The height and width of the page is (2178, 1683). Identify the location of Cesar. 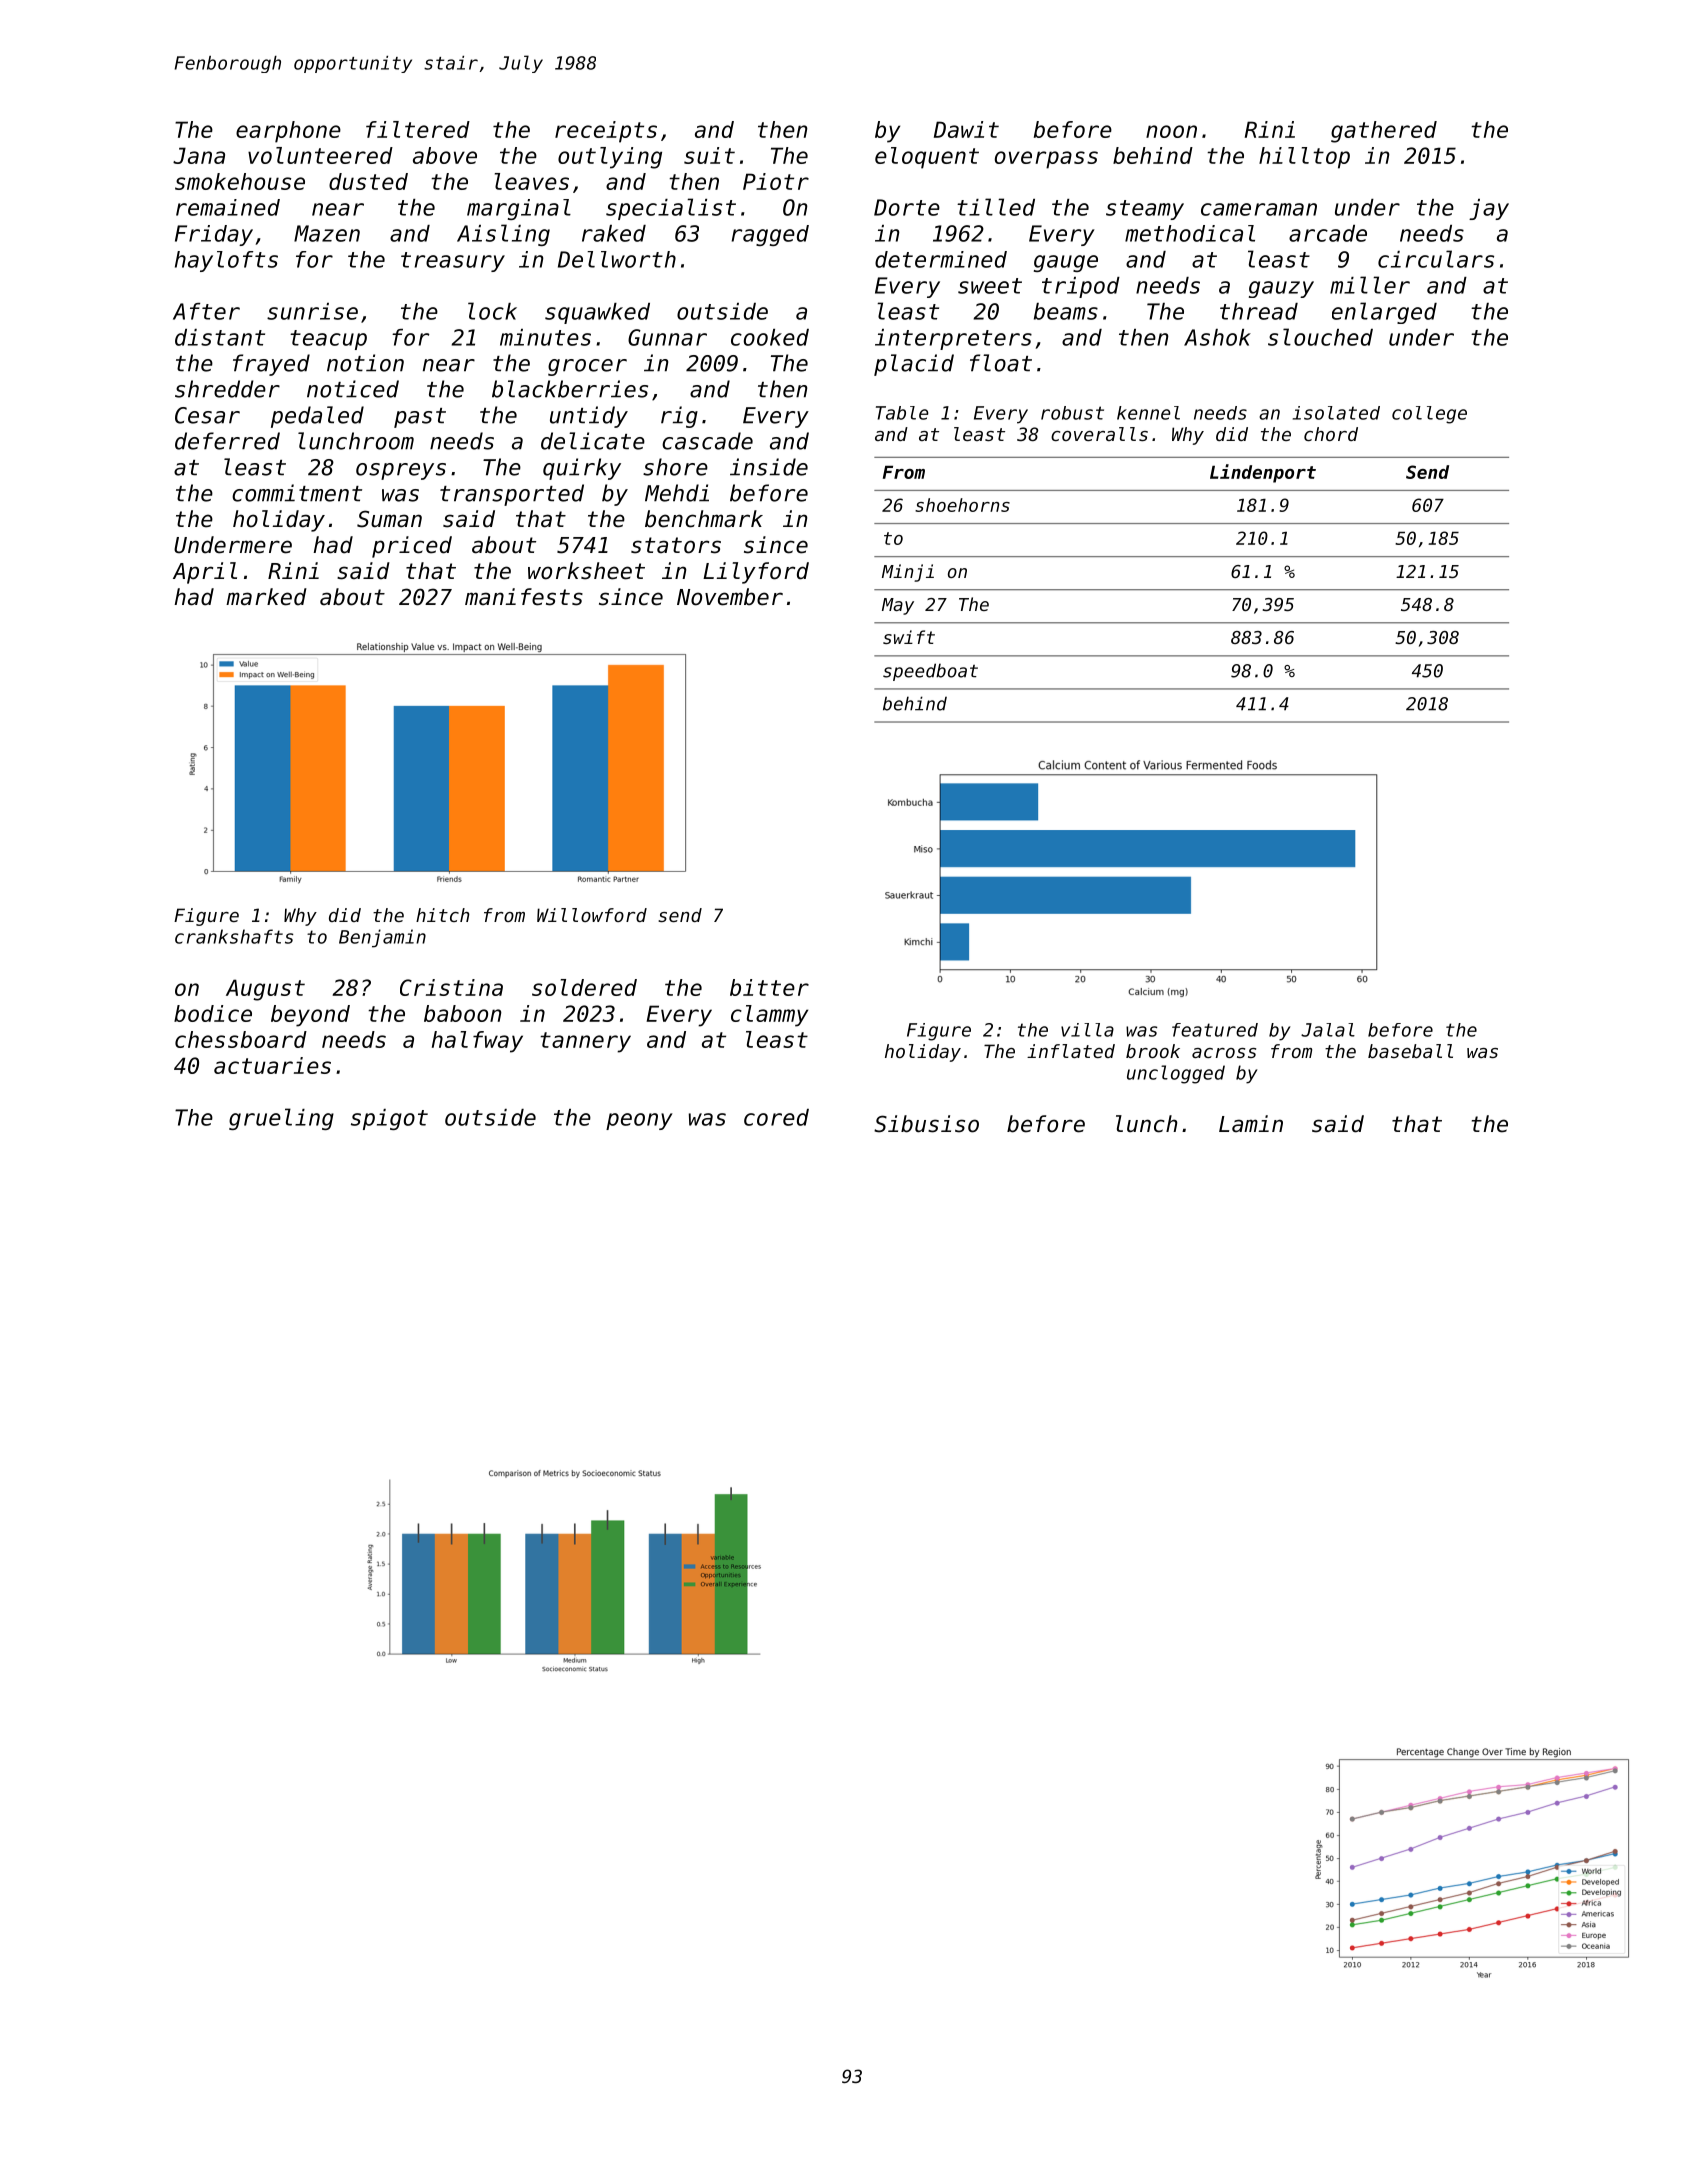
(207, 415).
